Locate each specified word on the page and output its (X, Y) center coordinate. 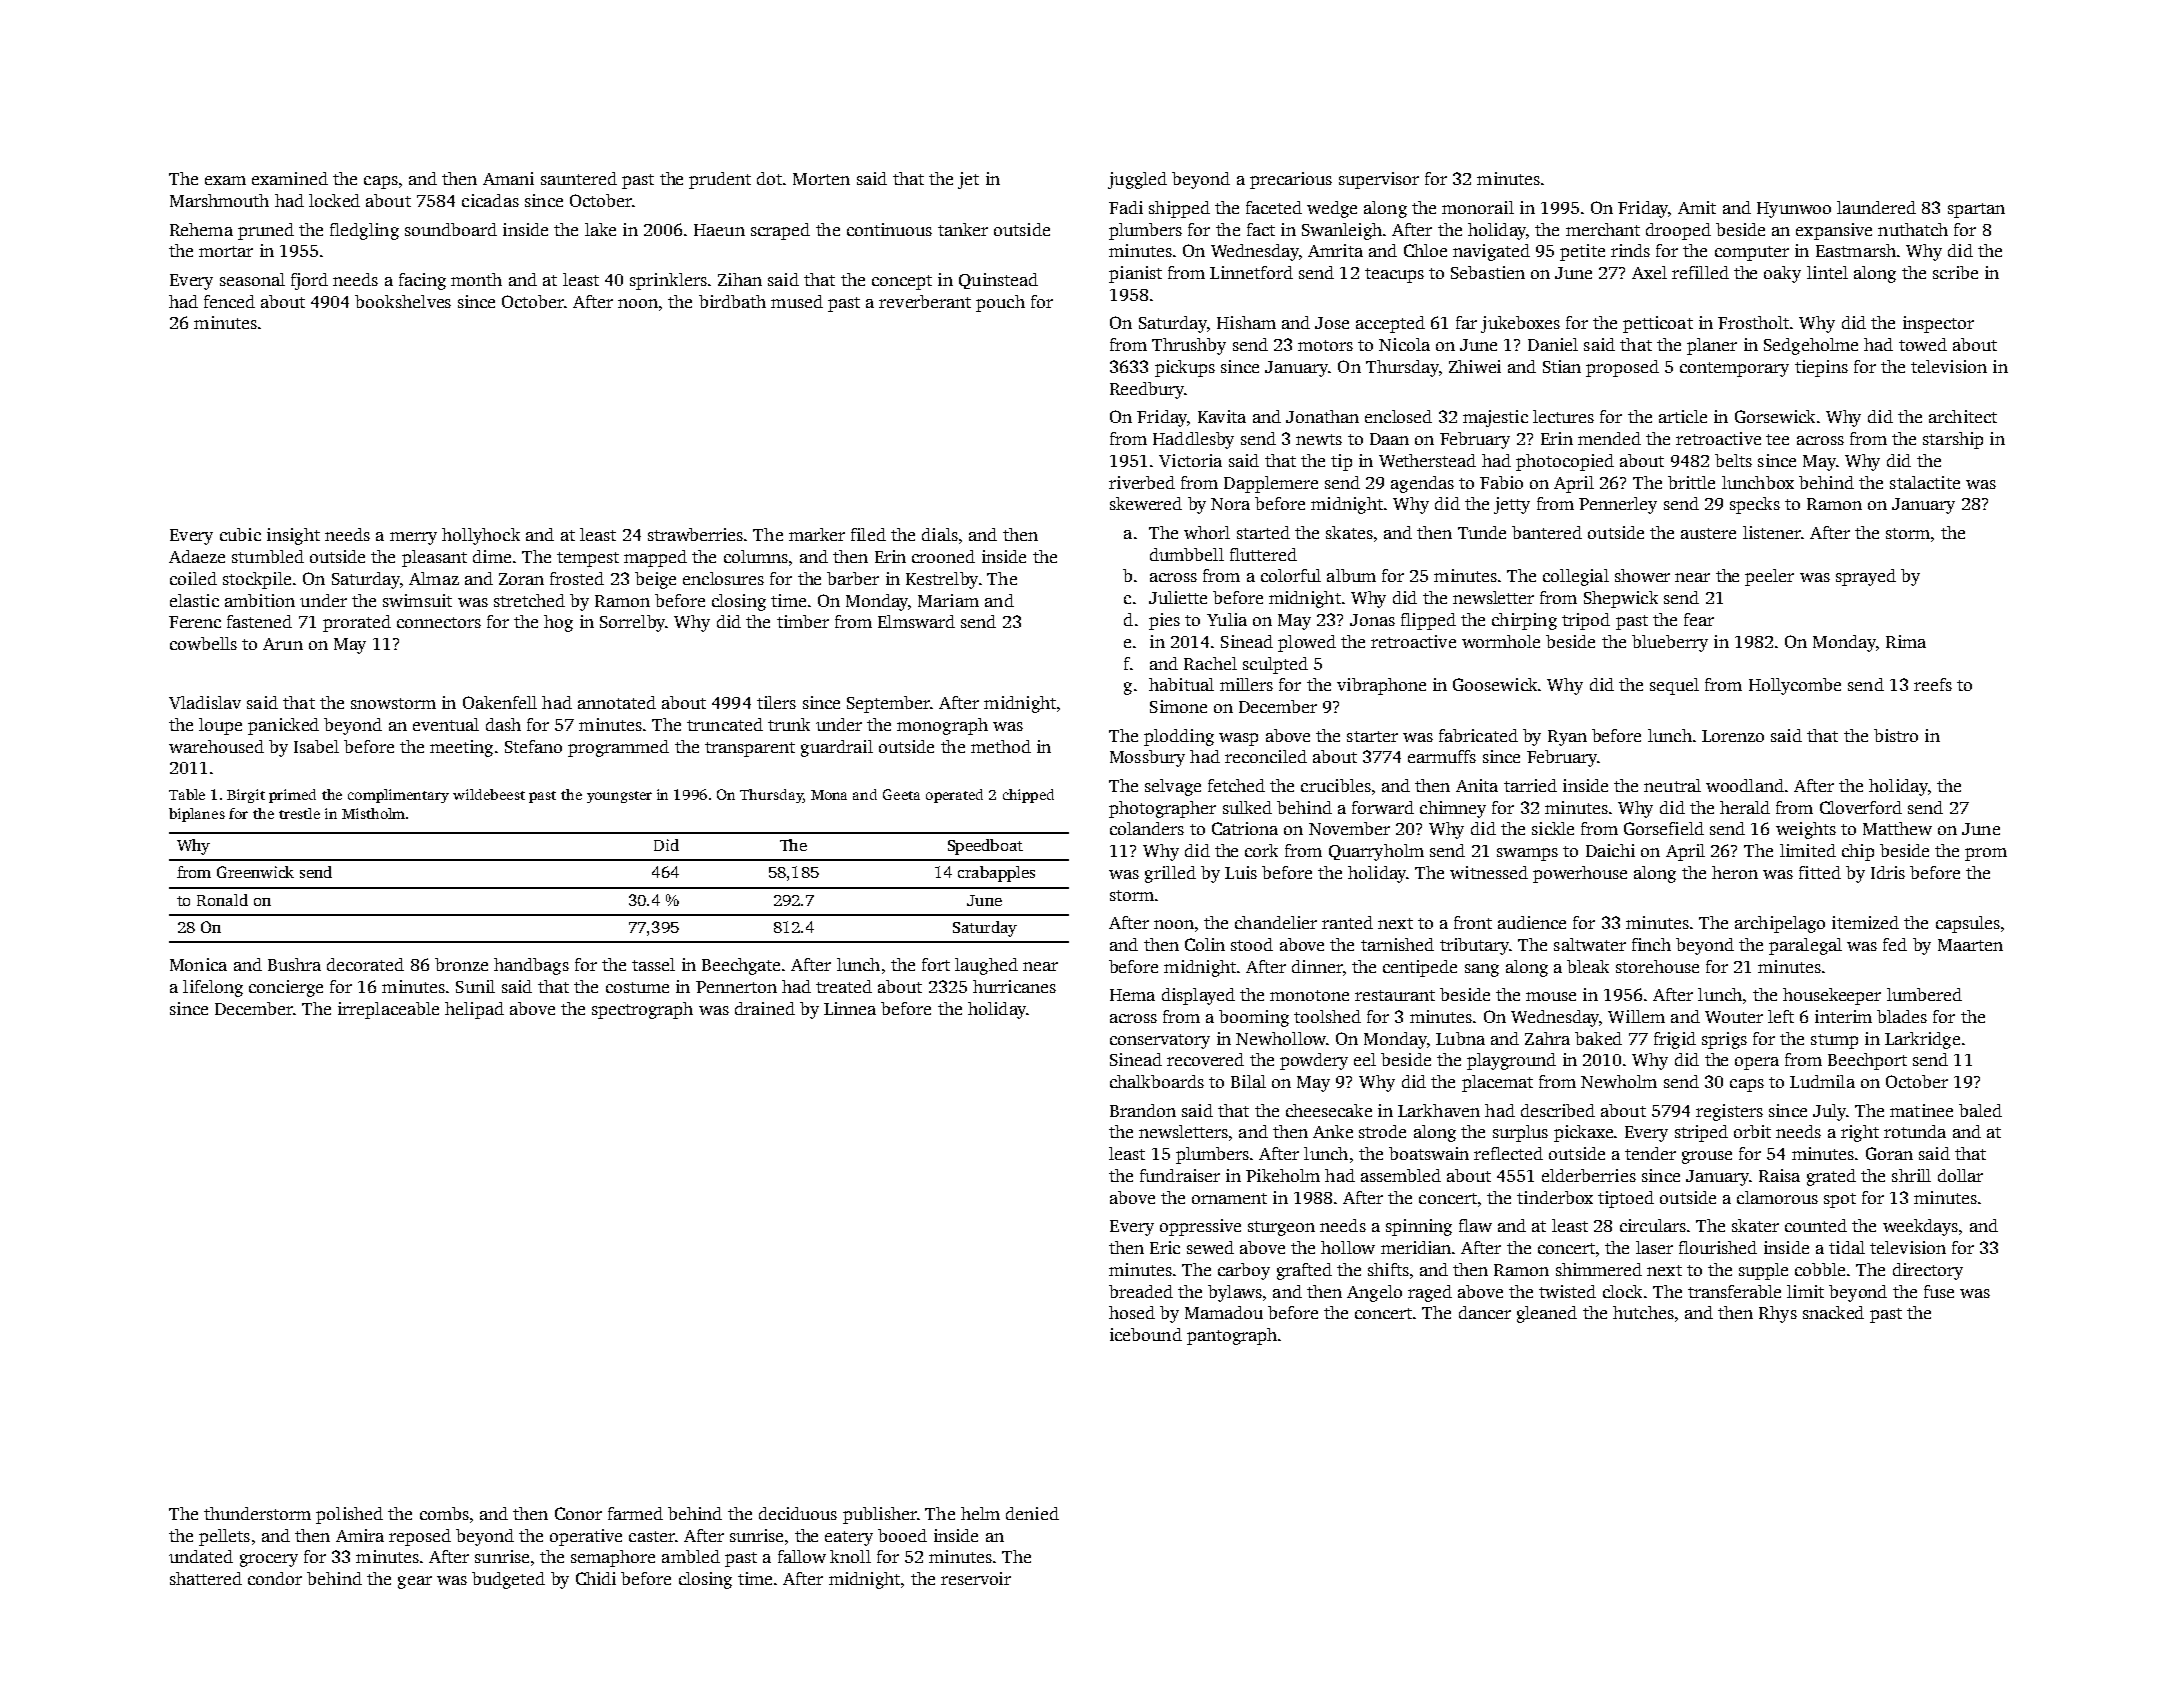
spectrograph (642, 1010)
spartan (1976, 210)
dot (770, 178)
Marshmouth (219, 200)
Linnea (850, 1008)
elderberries (1589, 1175)
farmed (635, 1513)
